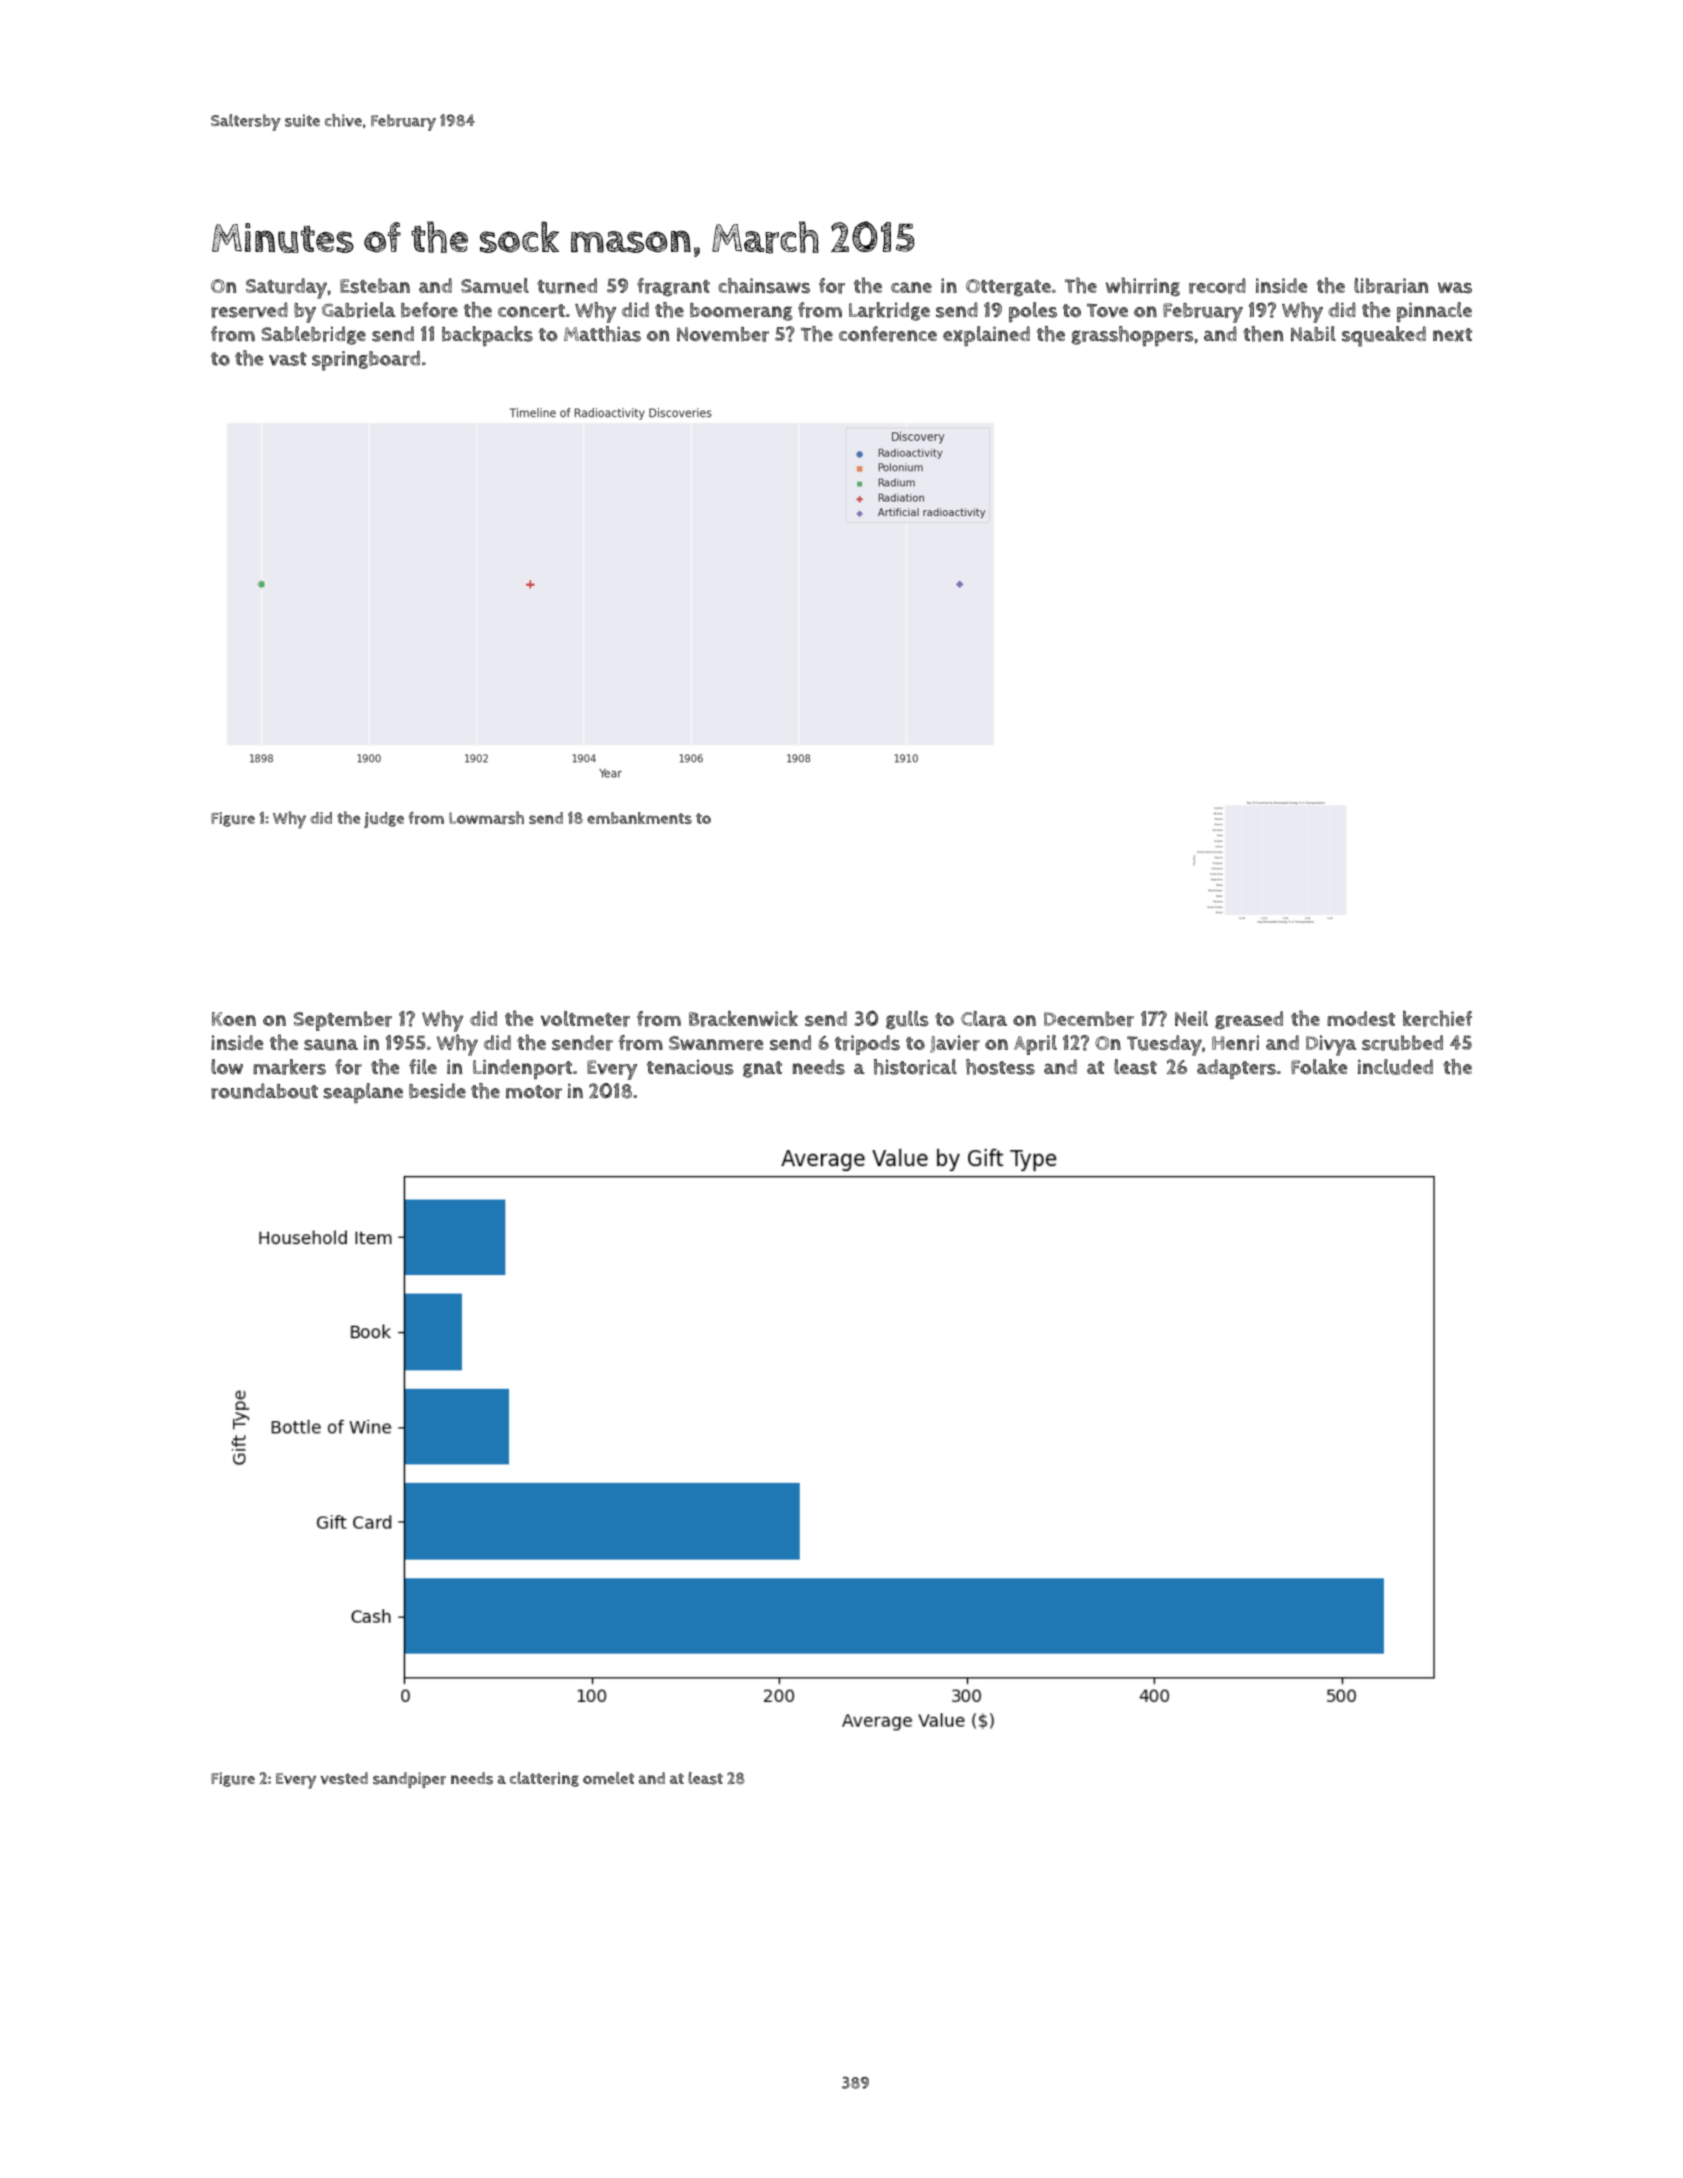  What do you see at coordinates (1395, 1067) in the page?
I see `included` at bounding box center [1395, 1067].
